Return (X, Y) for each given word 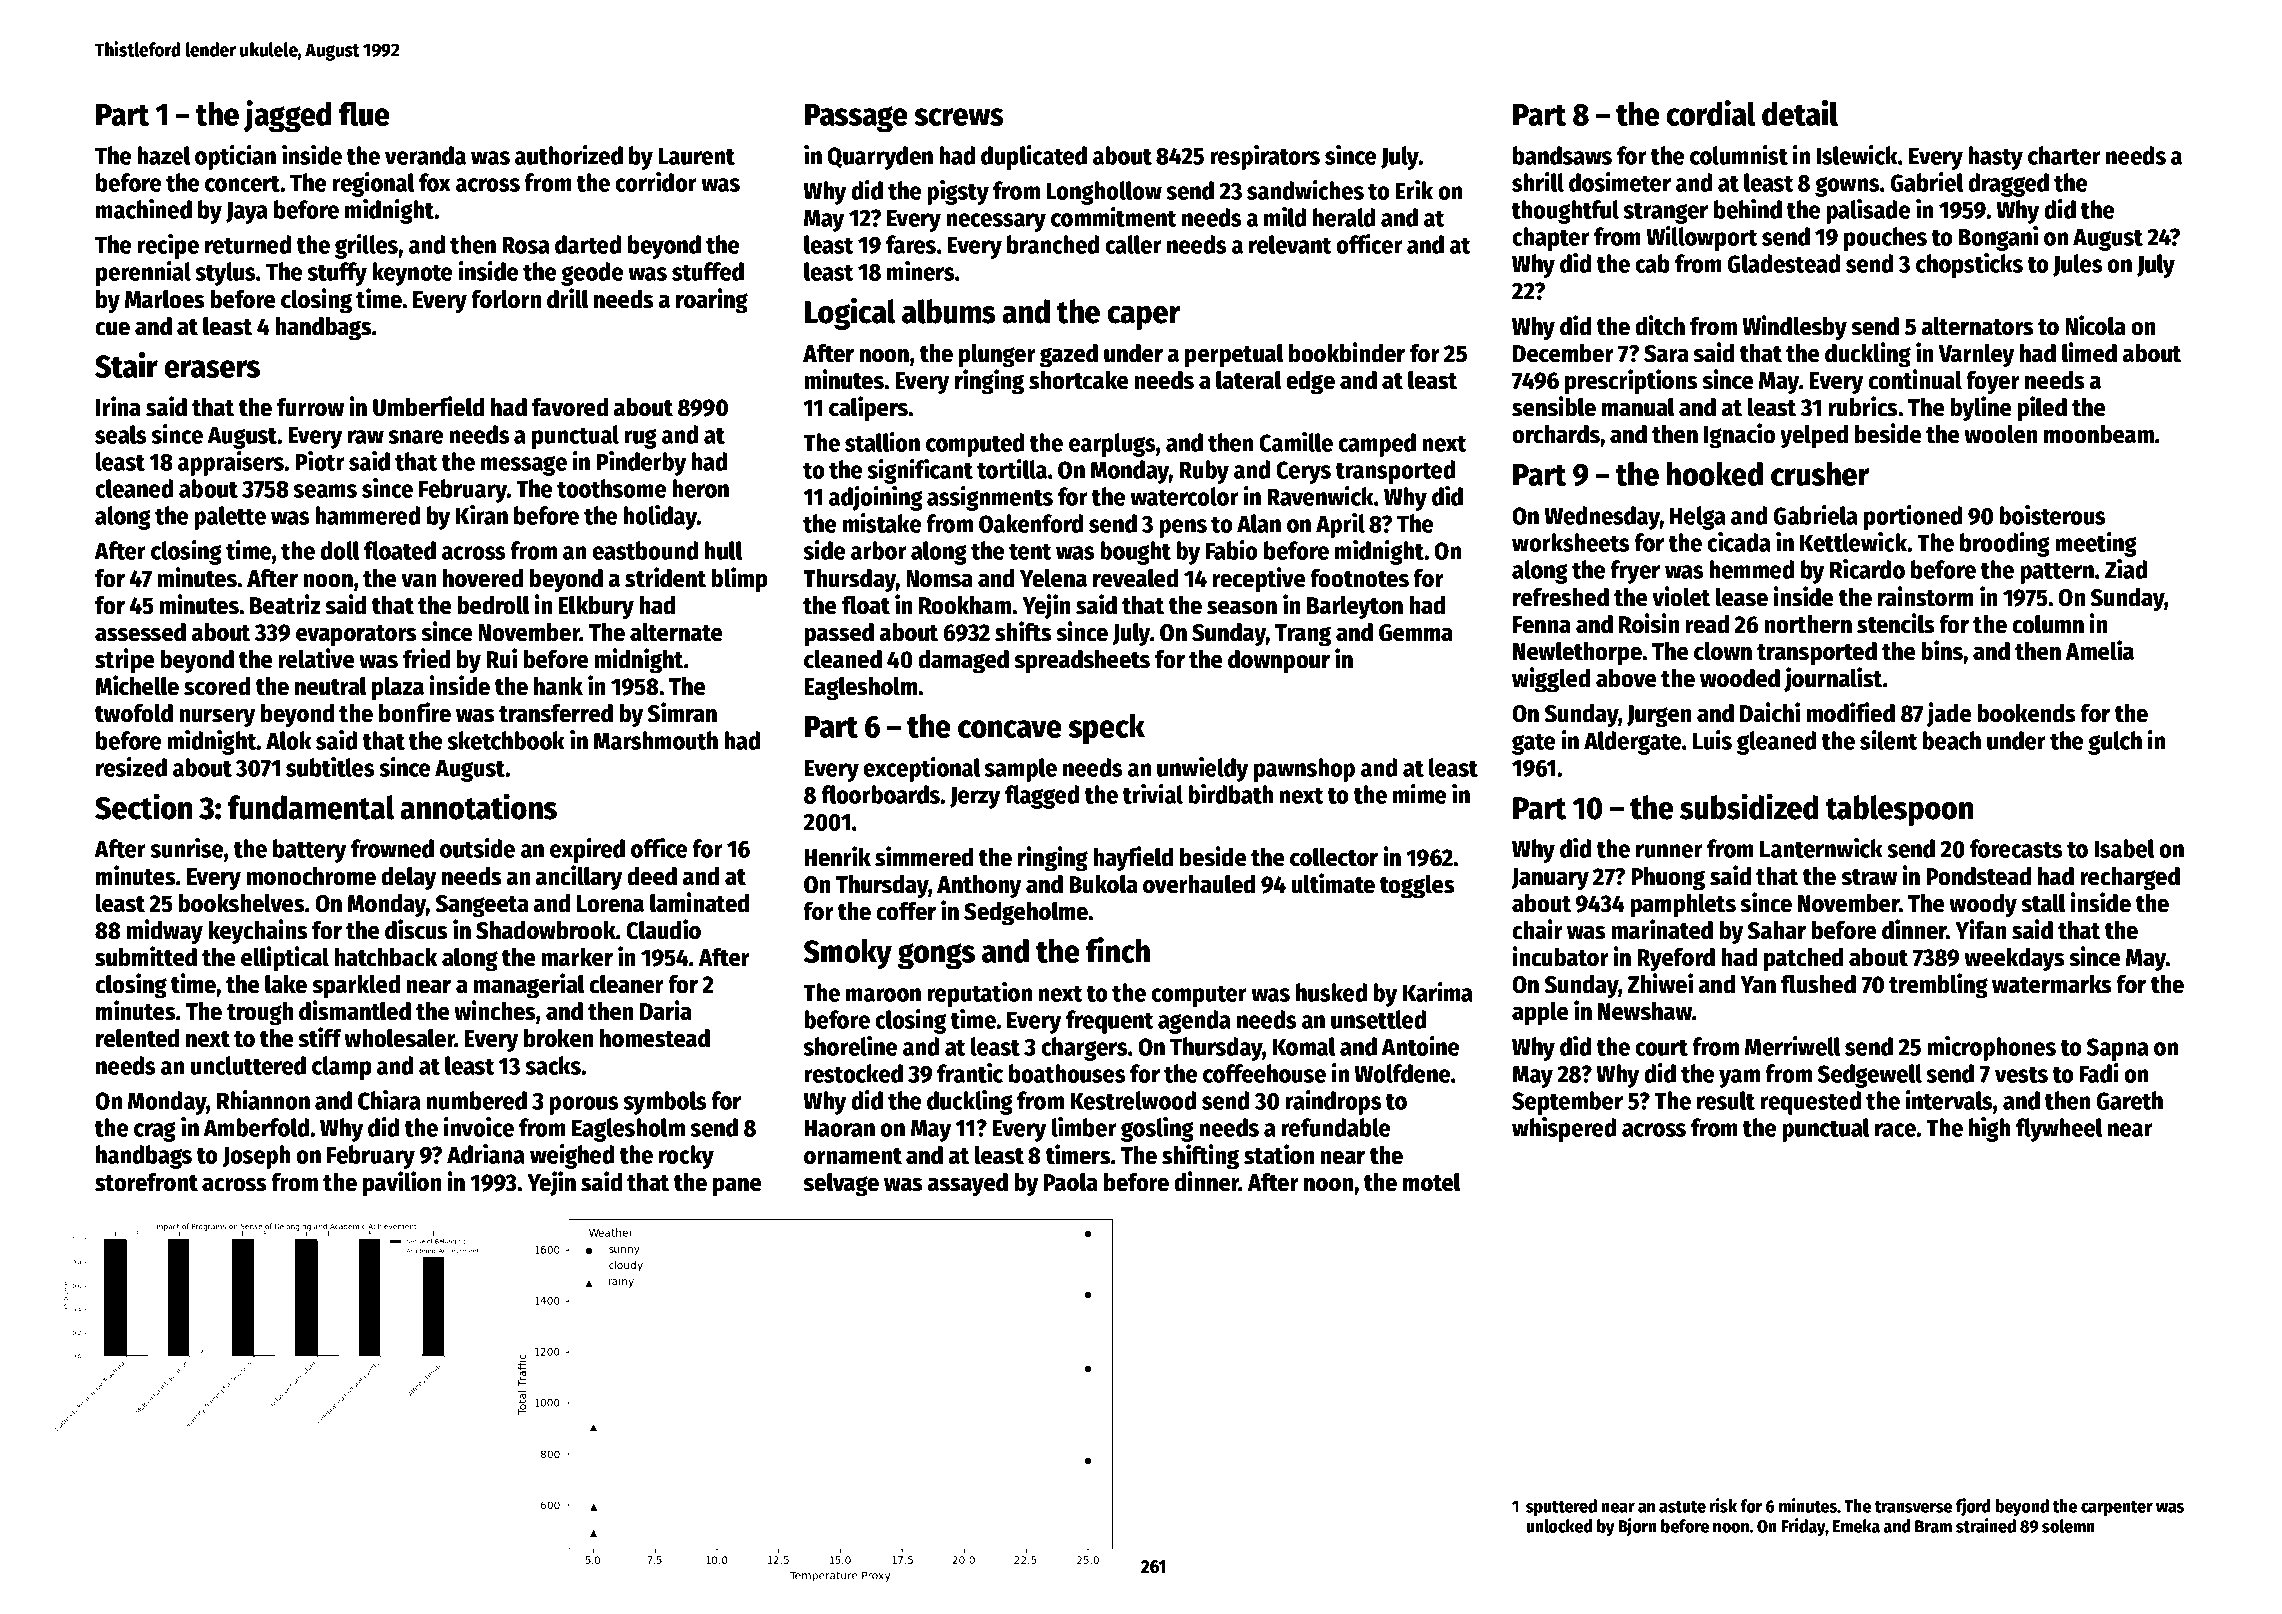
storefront (146, 1182)
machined (144, 209)
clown (1723, 651)
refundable (1336, 1127)
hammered (367, 515)
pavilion (402, 1184)
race (1895, 1130)
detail (1800, 113)
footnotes (1359, 578)
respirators (1265, 157)
